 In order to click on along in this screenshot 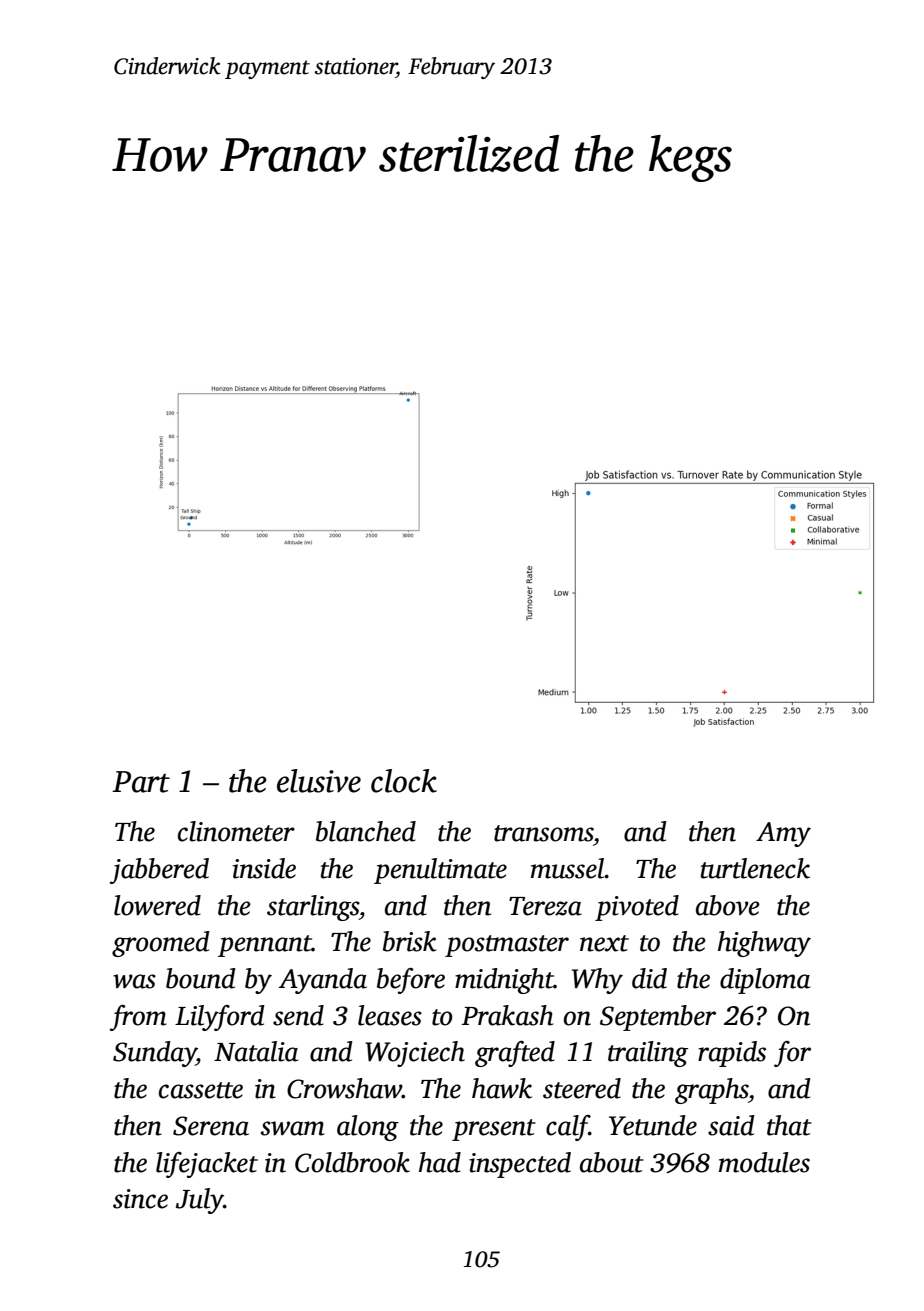, I will do `click(368, 1128)`.
